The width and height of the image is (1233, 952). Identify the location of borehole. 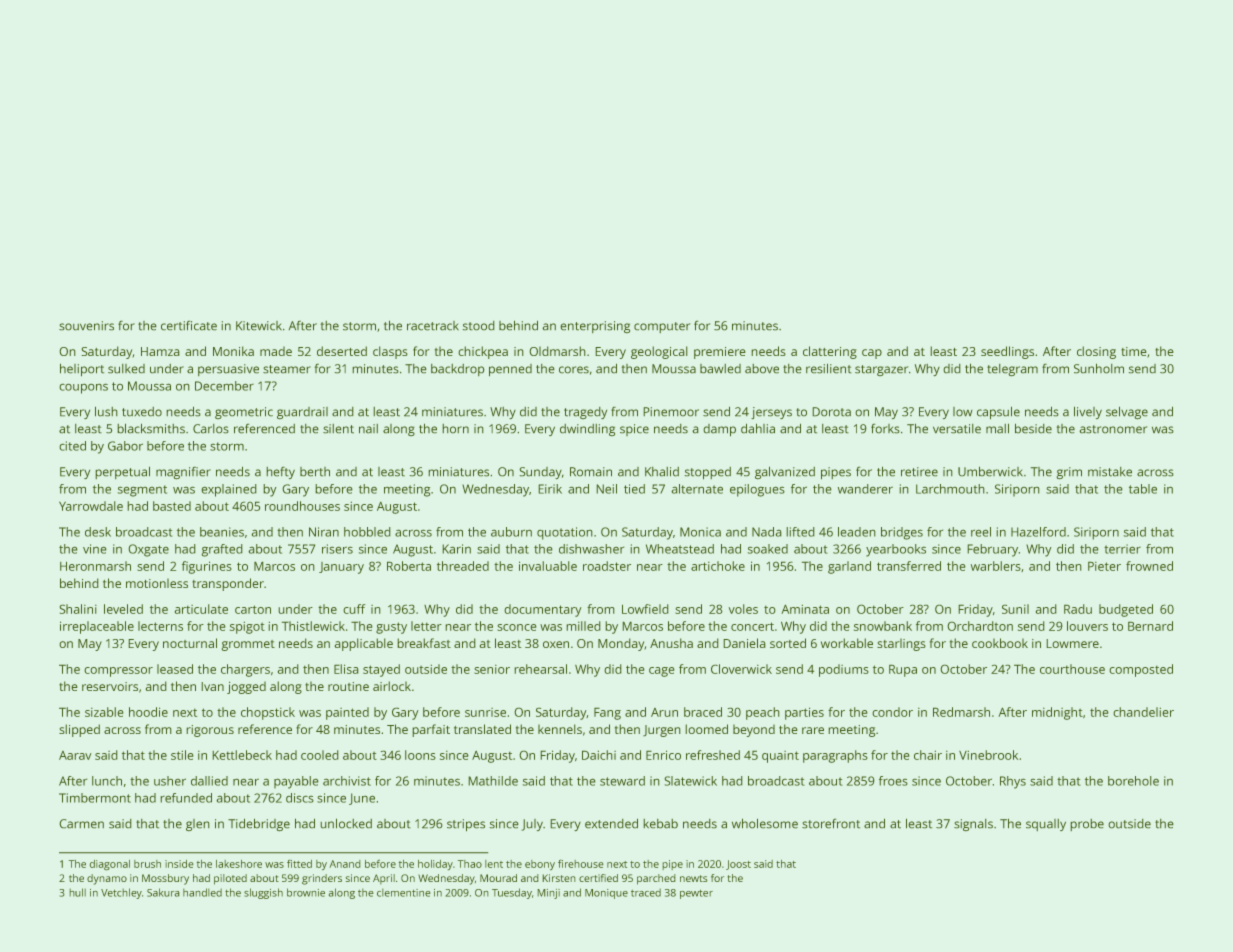
(1133, 781).
